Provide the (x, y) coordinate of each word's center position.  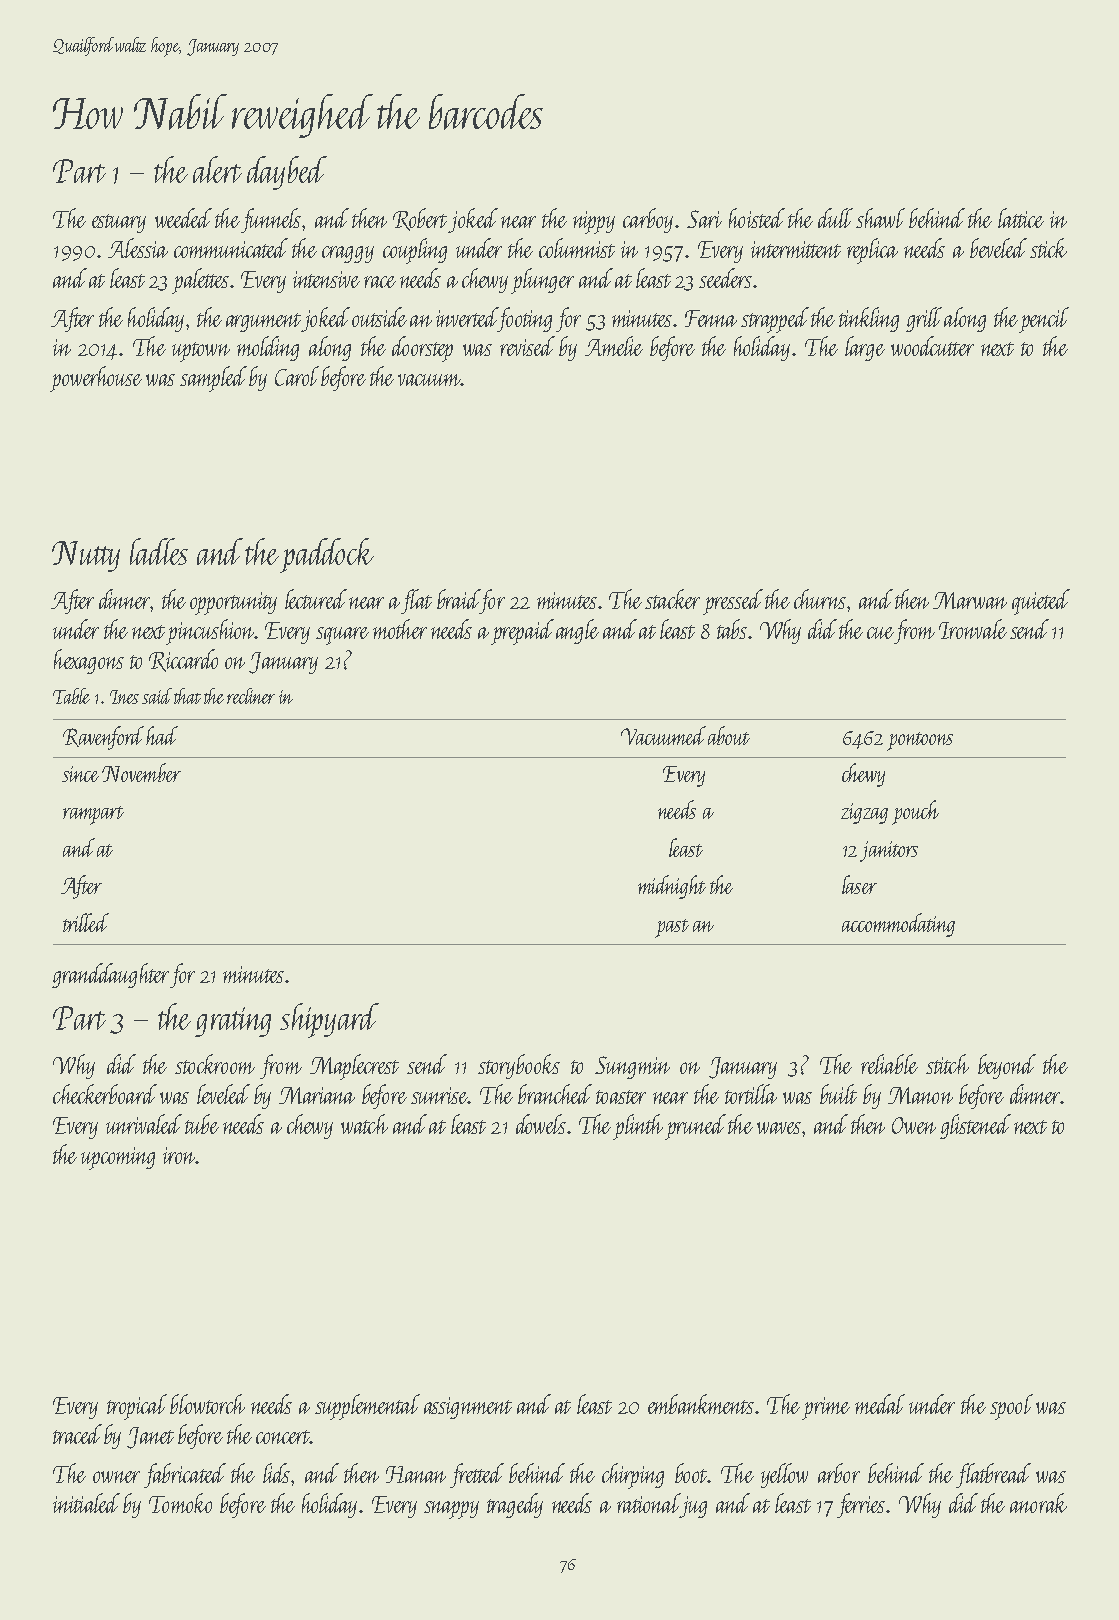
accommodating (898, 925)
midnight (672, 887)
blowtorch (207, 1404)
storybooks (519, 1066)
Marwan (970, 600)
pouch (915, 812)
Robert (420, 219)
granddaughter (110, 975)
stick (1048, 248)
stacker (672, 599)
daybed (287, 173)
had (162, 735)
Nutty (86, 556)
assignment (468, 1408)
